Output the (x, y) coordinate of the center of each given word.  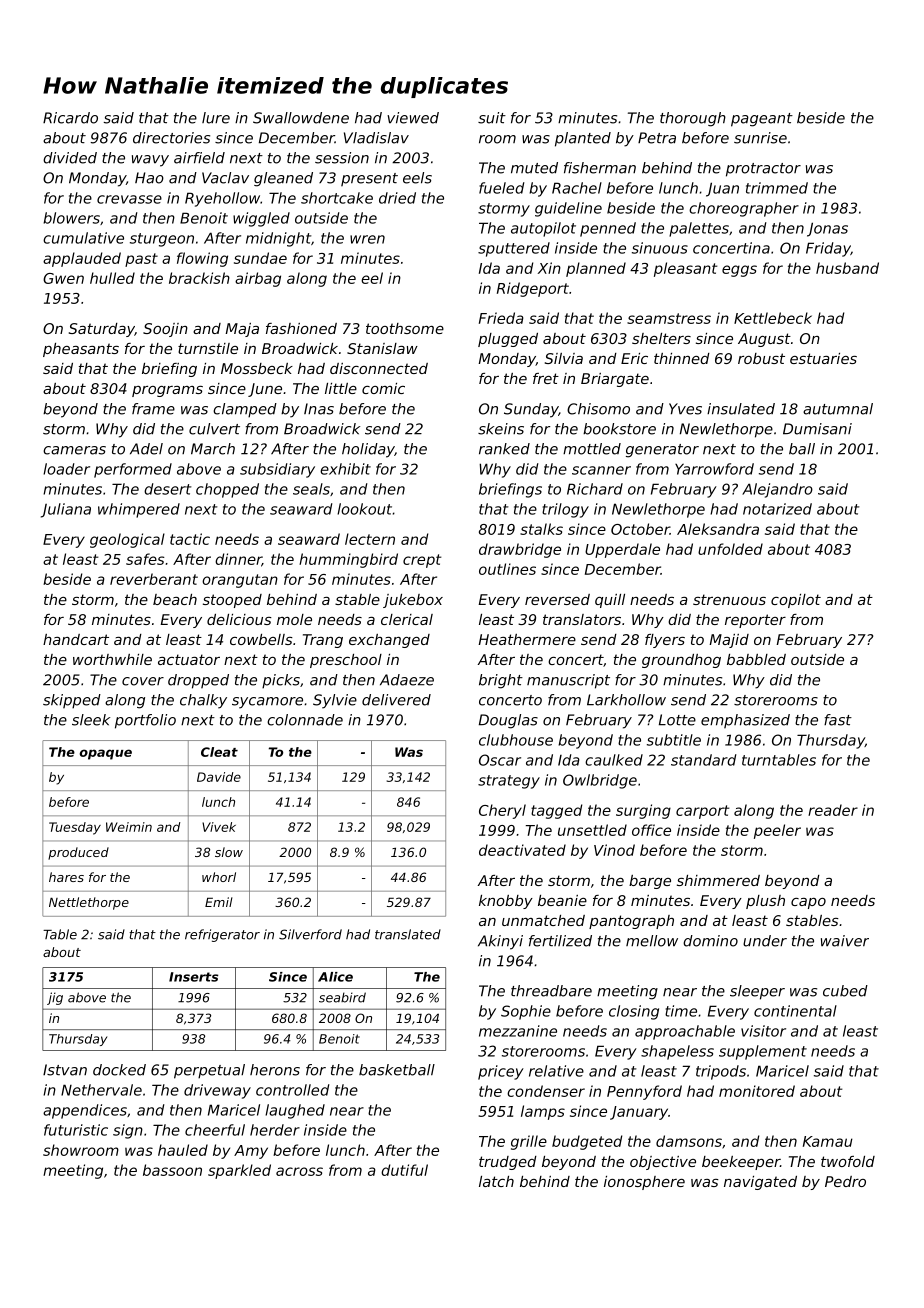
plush (765, 902)
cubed (845, 991)
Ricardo (70, 118)
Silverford (310, 934)
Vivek (219, 827)
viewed (413, 118)
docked (119, 1070)
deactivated (522, 850)
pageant (762, 120)
